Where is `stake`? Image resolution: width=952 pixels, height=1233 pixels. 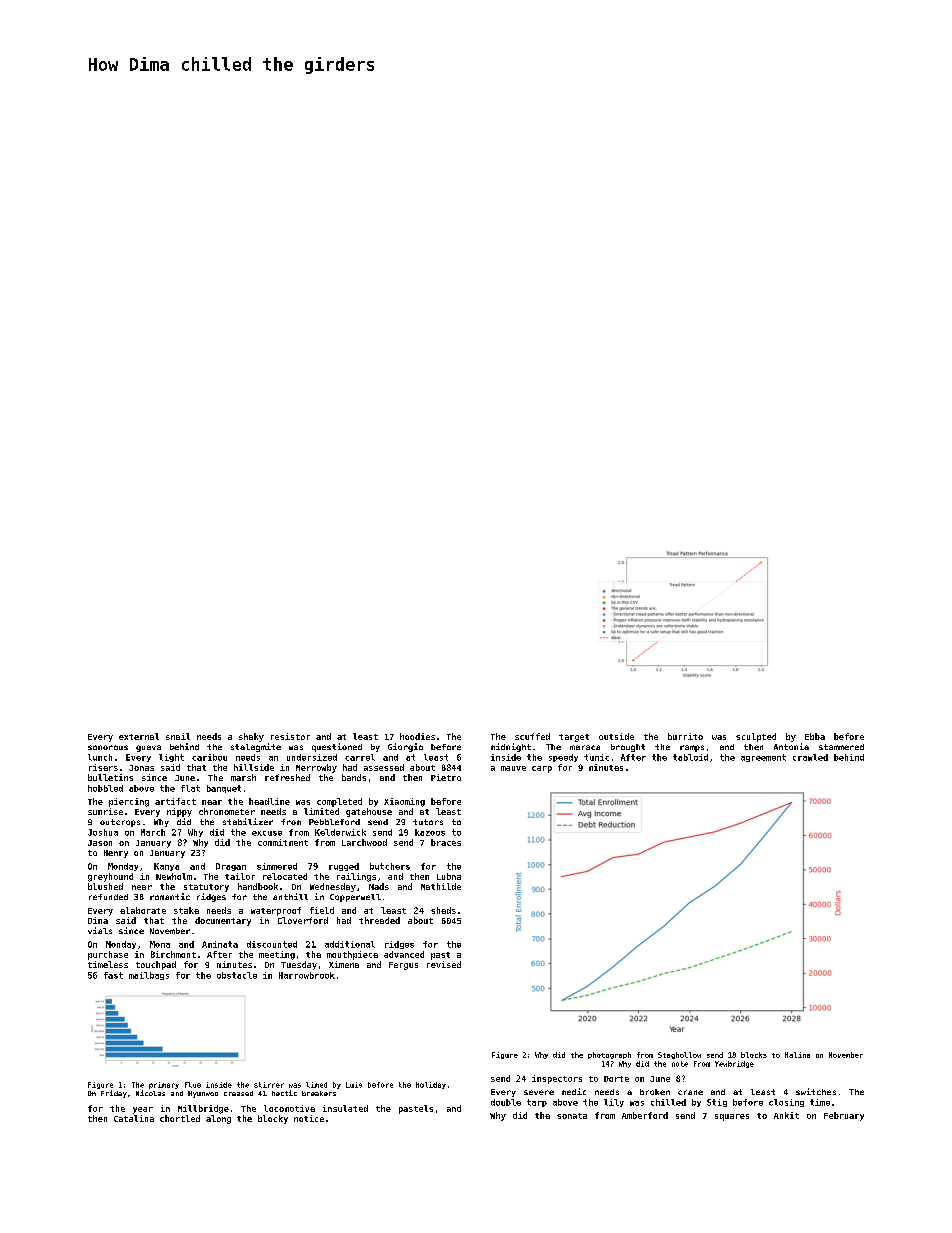
stake is located at coordinates (186, 910).
